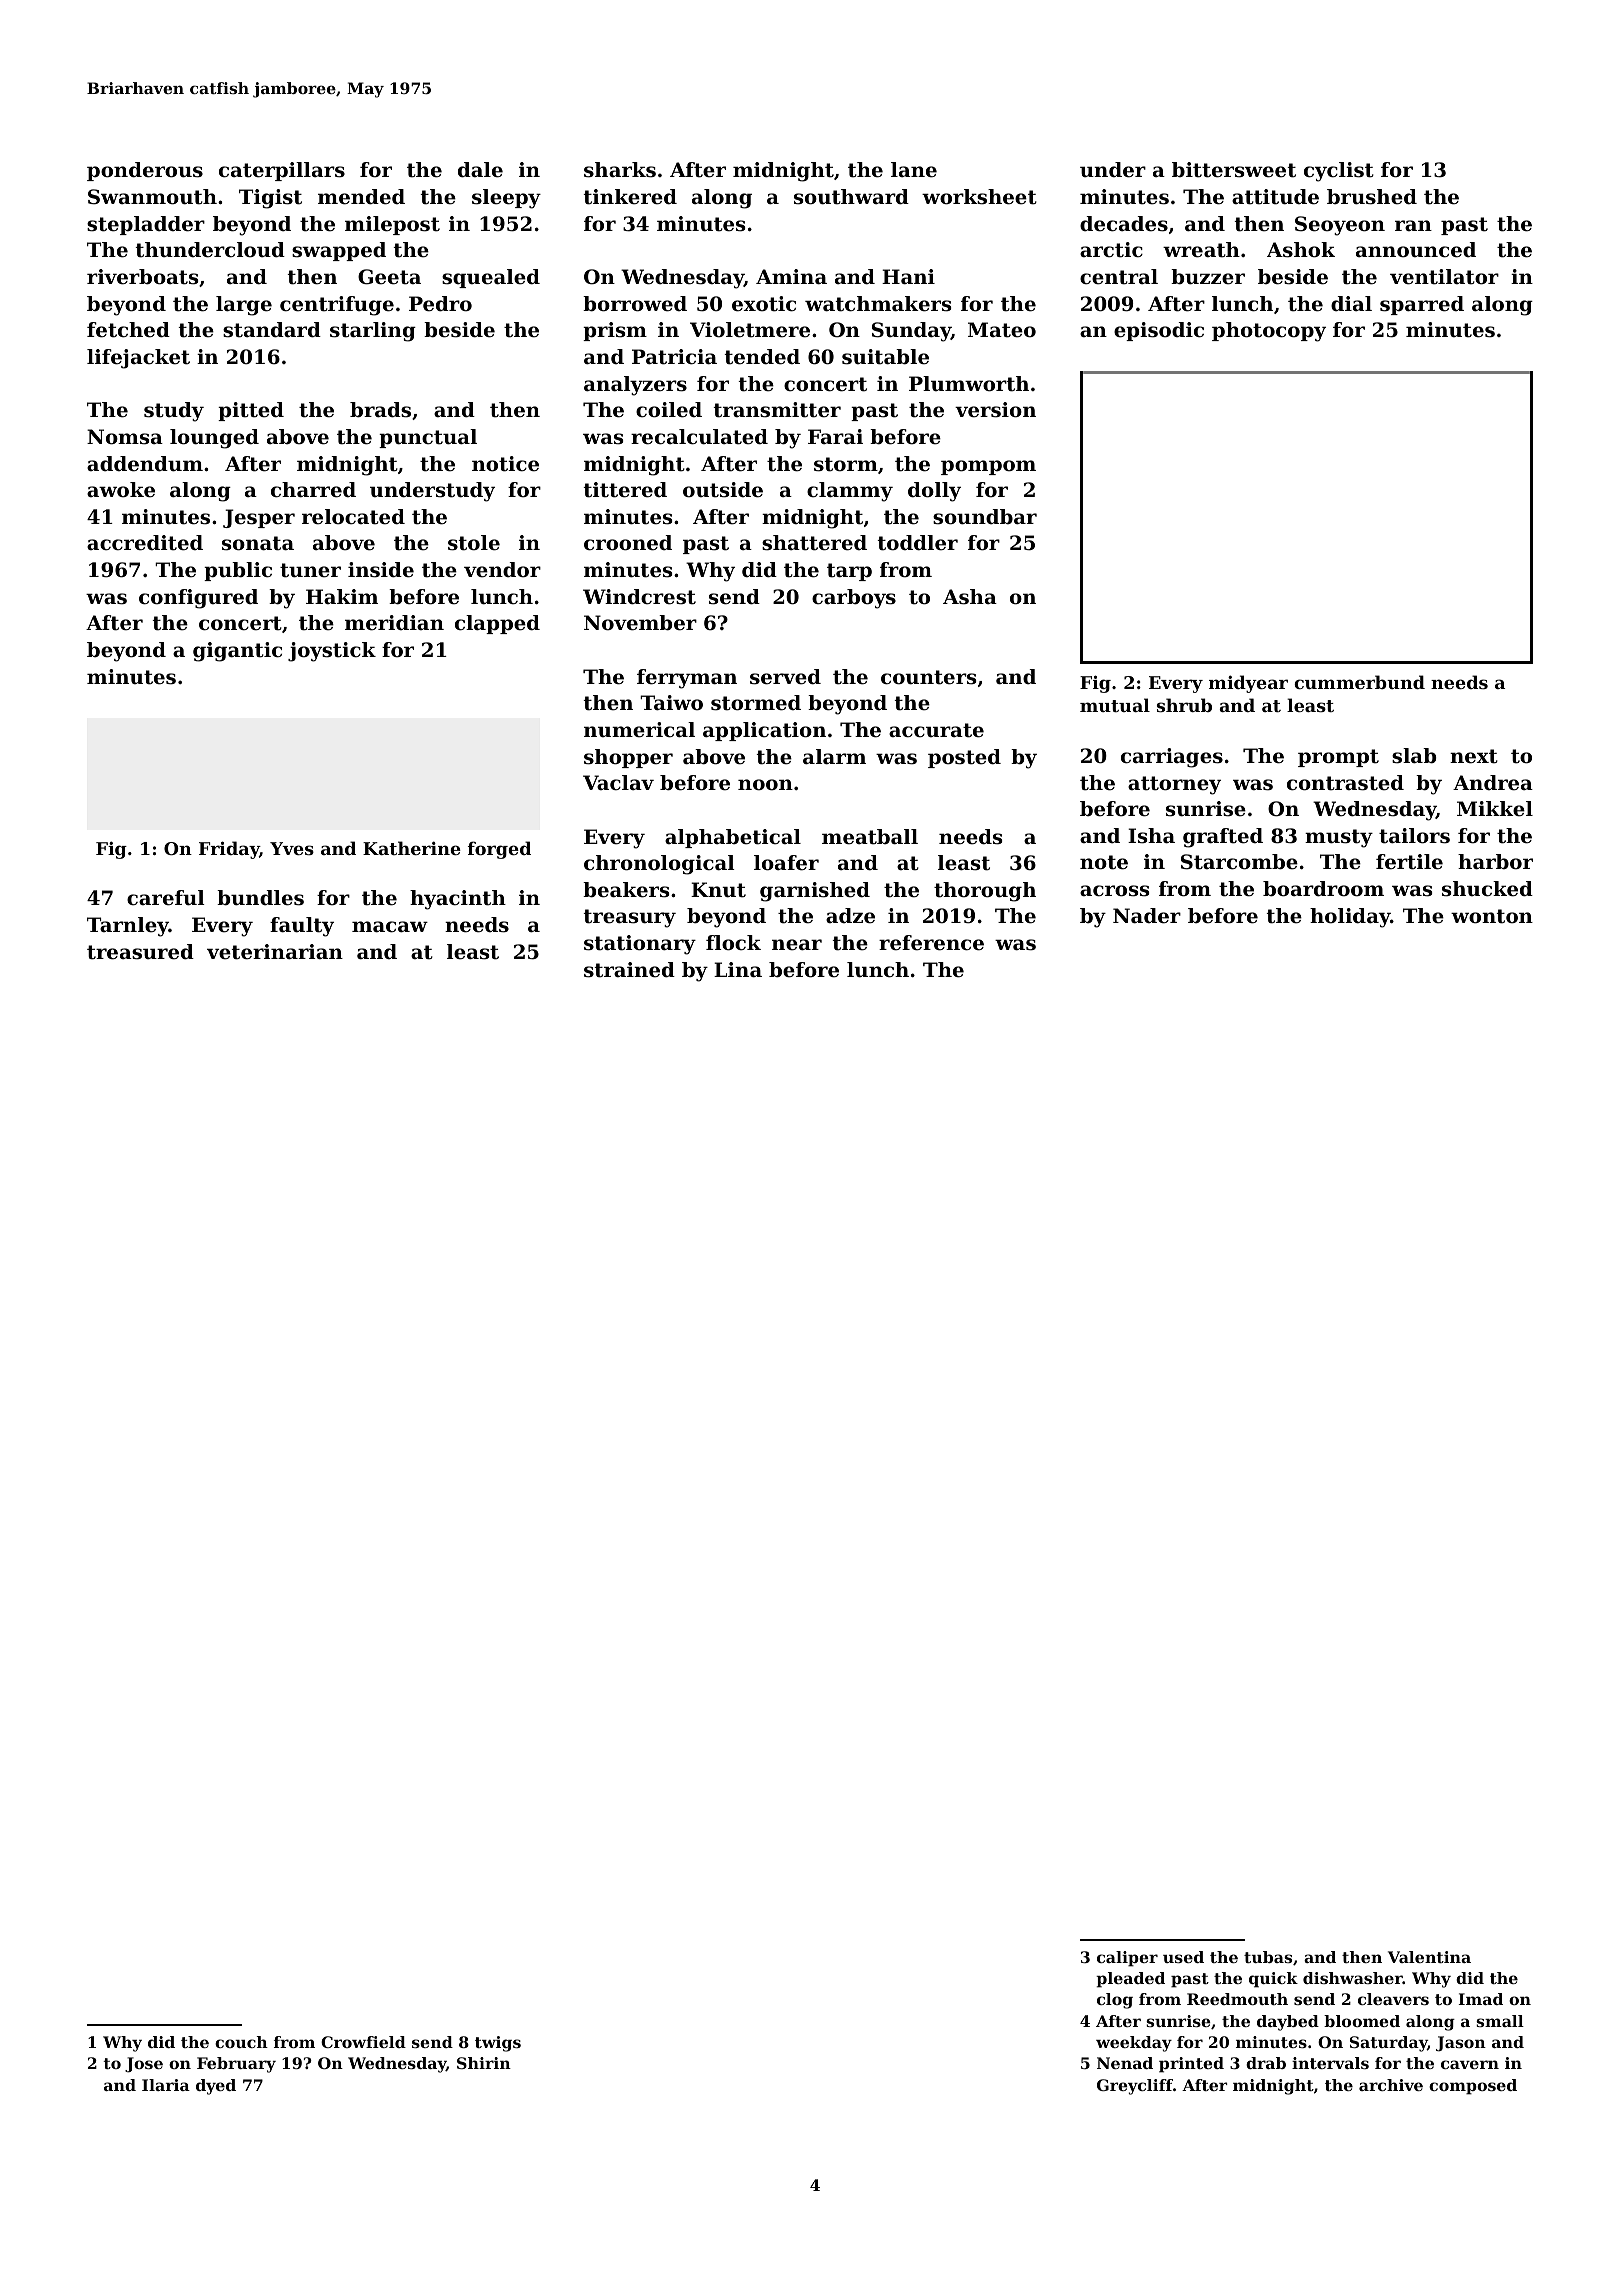 This image has width=1620, height=2292. Describe the element at coordinates (738, 969) in the image. I see `Lina` at that location.
